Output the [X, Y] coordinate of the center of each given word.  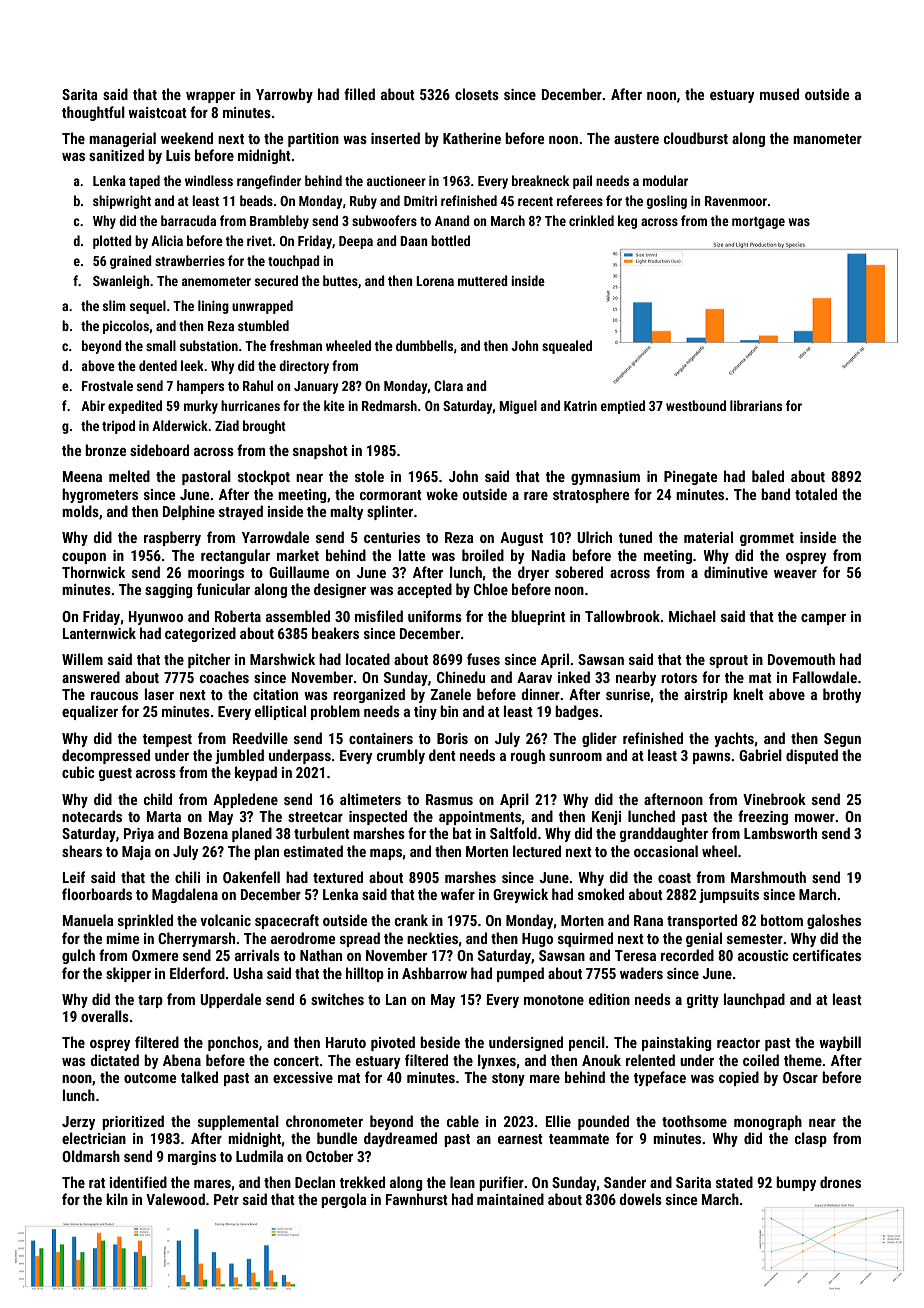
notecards [92, 816]
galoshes [834, 921]
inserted [395, 138]
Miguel [518, 407]
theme [803, 1060]
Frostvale [107, 385]
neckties [432, 938]
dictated [114, 1060]
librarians [756, 405]
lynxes [497, 1061]
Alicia [167, 240]
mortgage [758, 223]
